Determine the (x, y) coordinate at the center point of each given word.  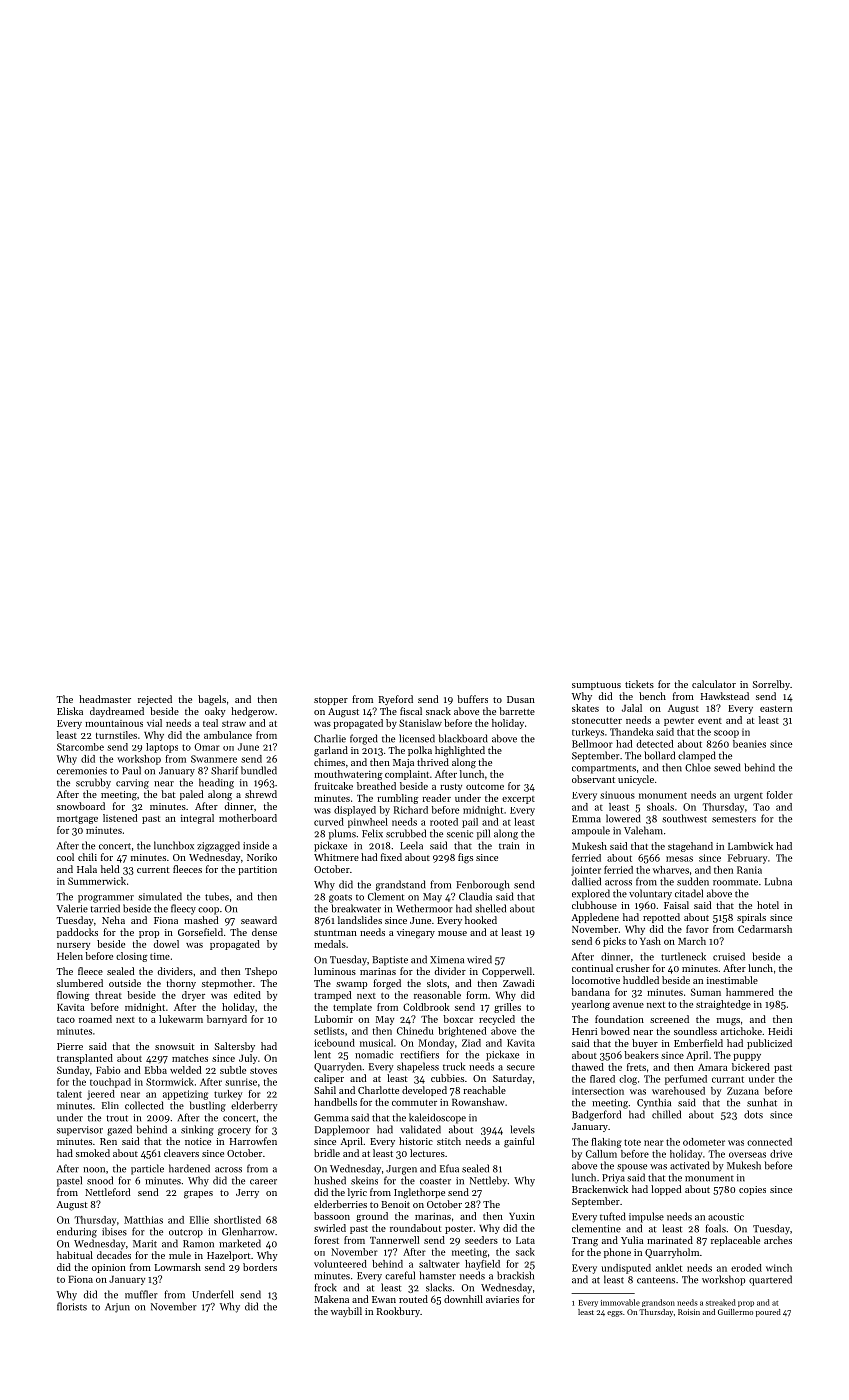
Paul (131, 770)
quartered (770, 1280)
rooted (444, 822)
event (710, 721)
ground (372, 1217)
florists (72, 1306)
